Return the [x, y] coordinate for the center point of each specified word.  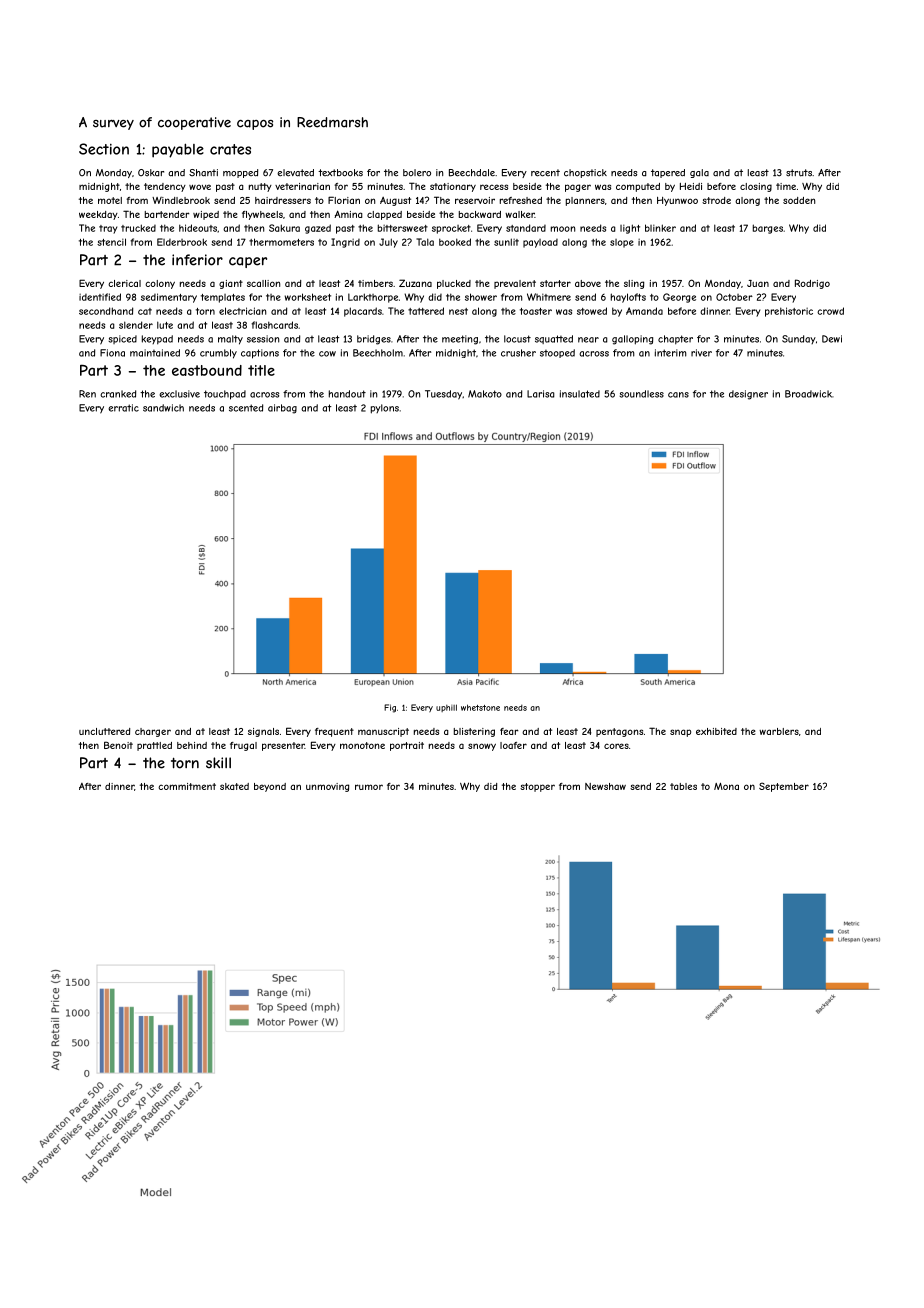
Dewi [832, 339]
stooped [557, 353]
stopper [537, 787]
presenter [283, 746]
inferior [197, 260]
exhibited [716, 731]
